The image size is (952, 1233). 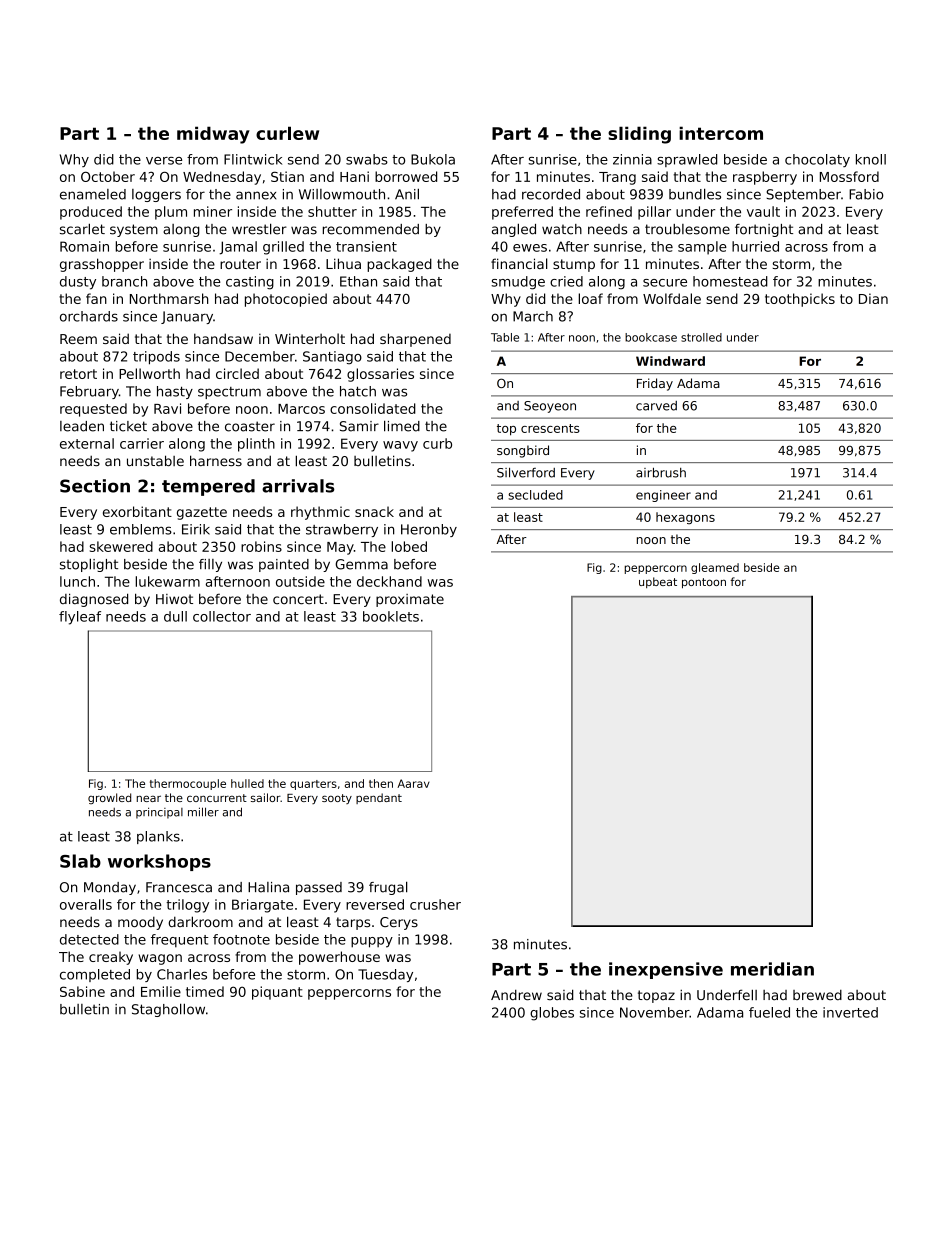 What do you see at coordinates (666, 970) in the page?
I see `inexpensive` at bounding box center [666, 970].
